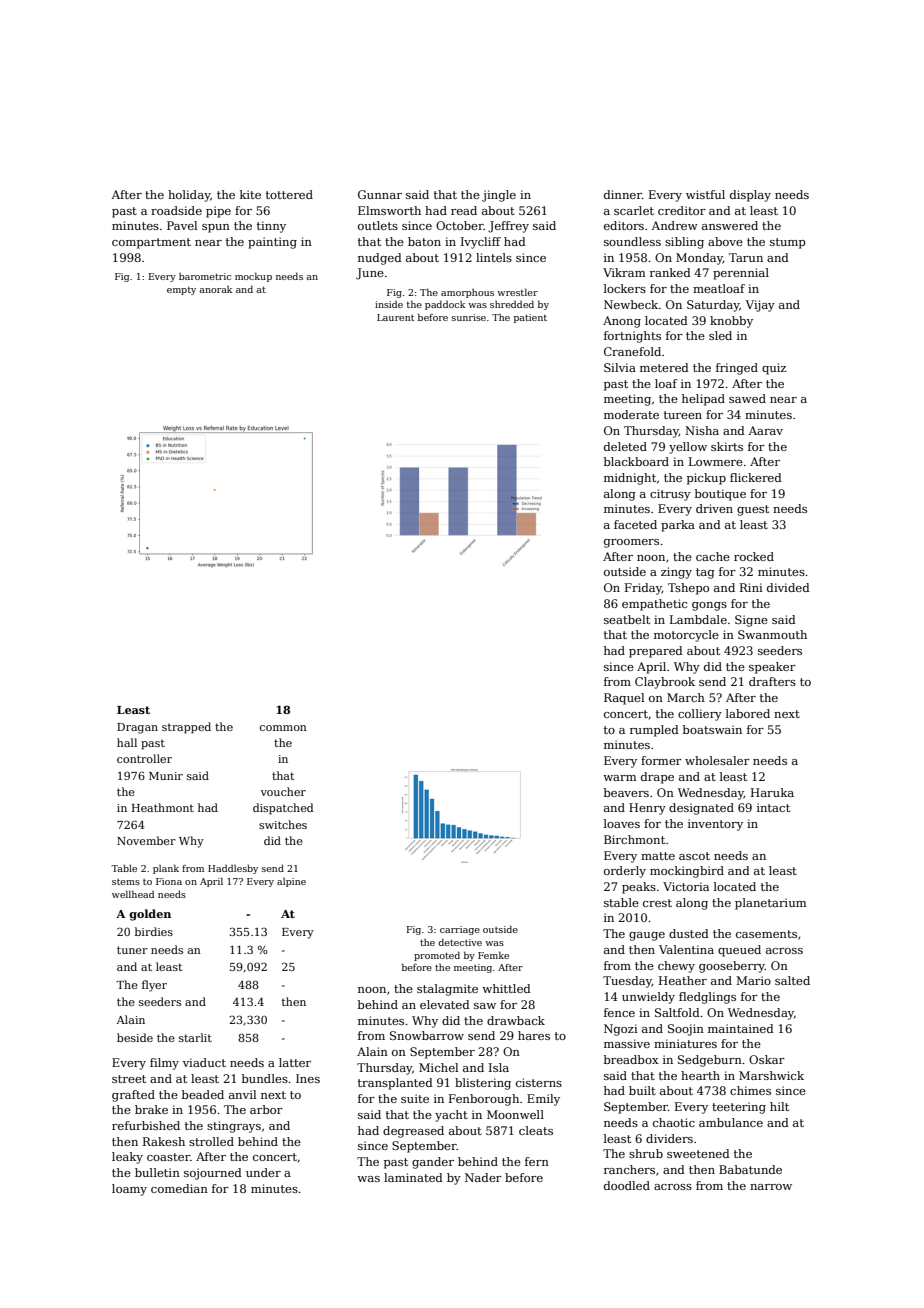  Describe the element at coordinates (539, 1082) in the document. I see `cisterns` at that location.
